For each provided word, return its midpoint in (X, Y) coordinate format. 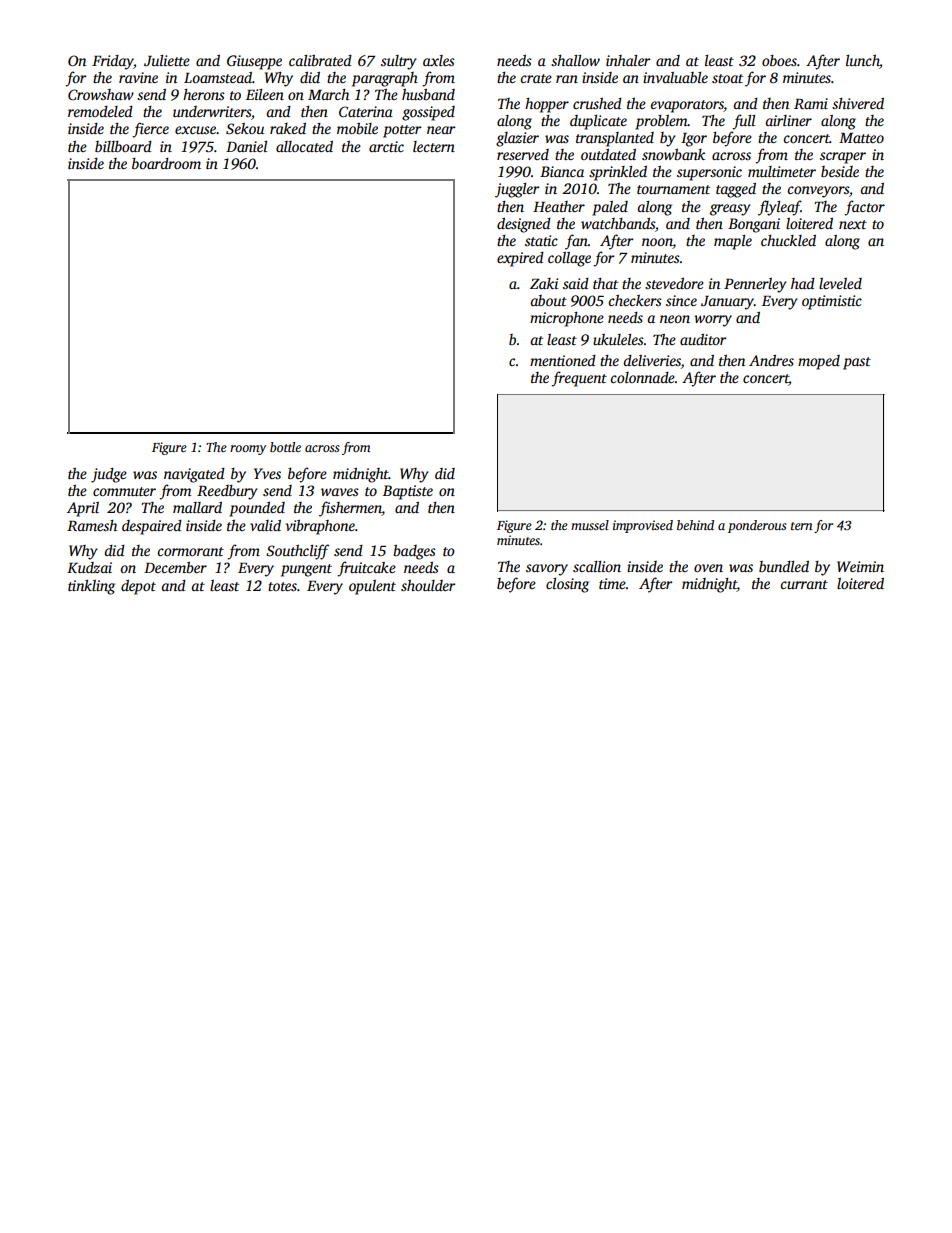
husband (428, 94)
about (548, 300)
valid (265, 525)
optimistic (832, 302)
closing (567, 585)
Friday (113, 62)
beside (840, 171)
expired (520, 259)
